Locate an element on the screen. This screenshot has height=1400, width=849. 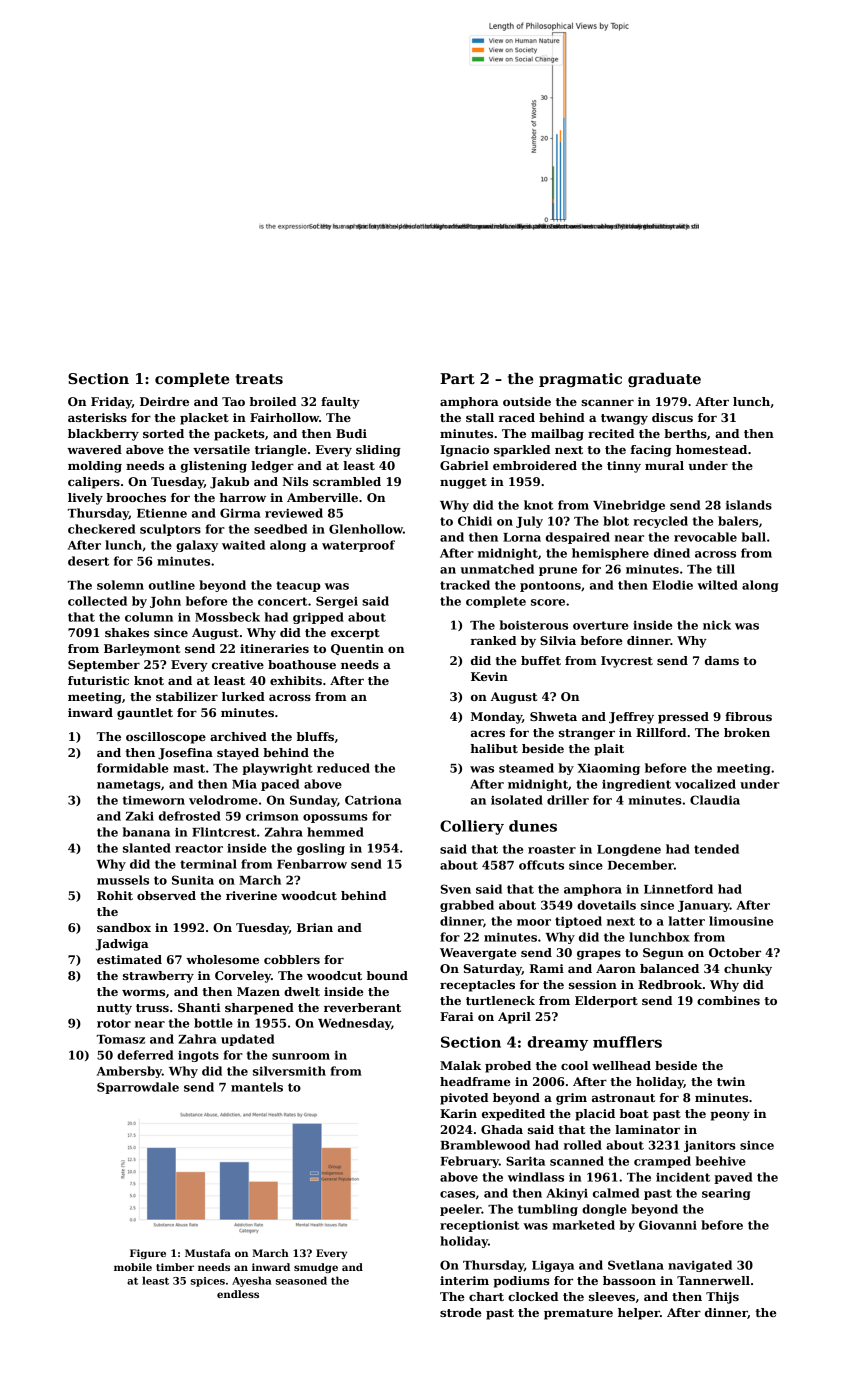
Kevin is located at coordinates (489, 676).
